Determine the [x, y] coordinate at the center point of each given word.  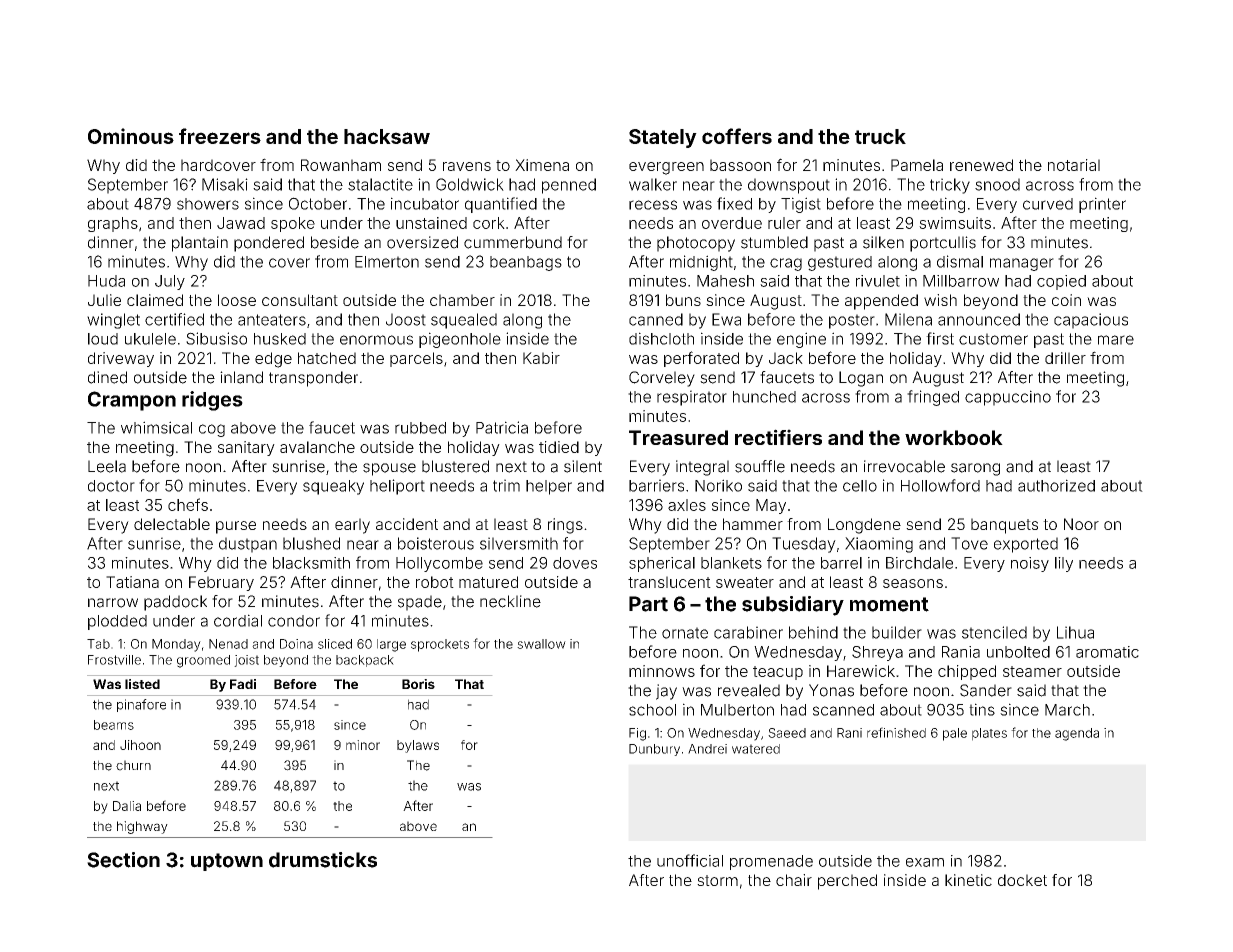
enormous [376, 340]
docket [1022, 880]
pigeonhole [460, 340]
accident [407, 524]
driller [1065, 358]
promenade [771, 862]
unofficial [690, 860]
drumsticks [323, 860]
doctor [111, 486]
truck [880, 136]
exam [925, 862]
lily [1064, 564]
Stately [663, 138]
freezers [220, 136]
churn [133, 765]
